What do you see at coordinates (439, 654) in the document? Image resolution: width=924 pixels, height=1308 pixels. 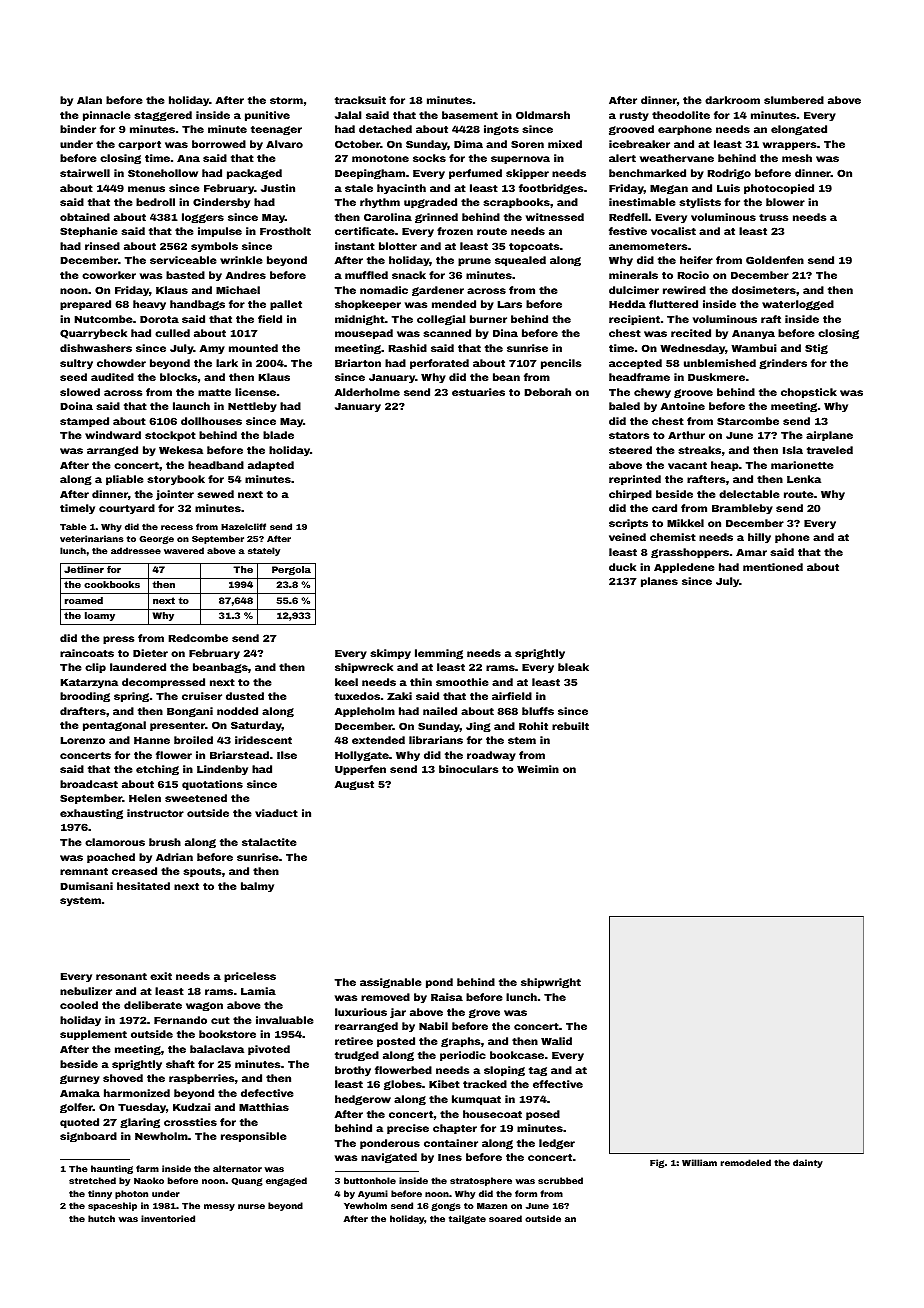 I see `lemming` at bounding box center [439, 654].
